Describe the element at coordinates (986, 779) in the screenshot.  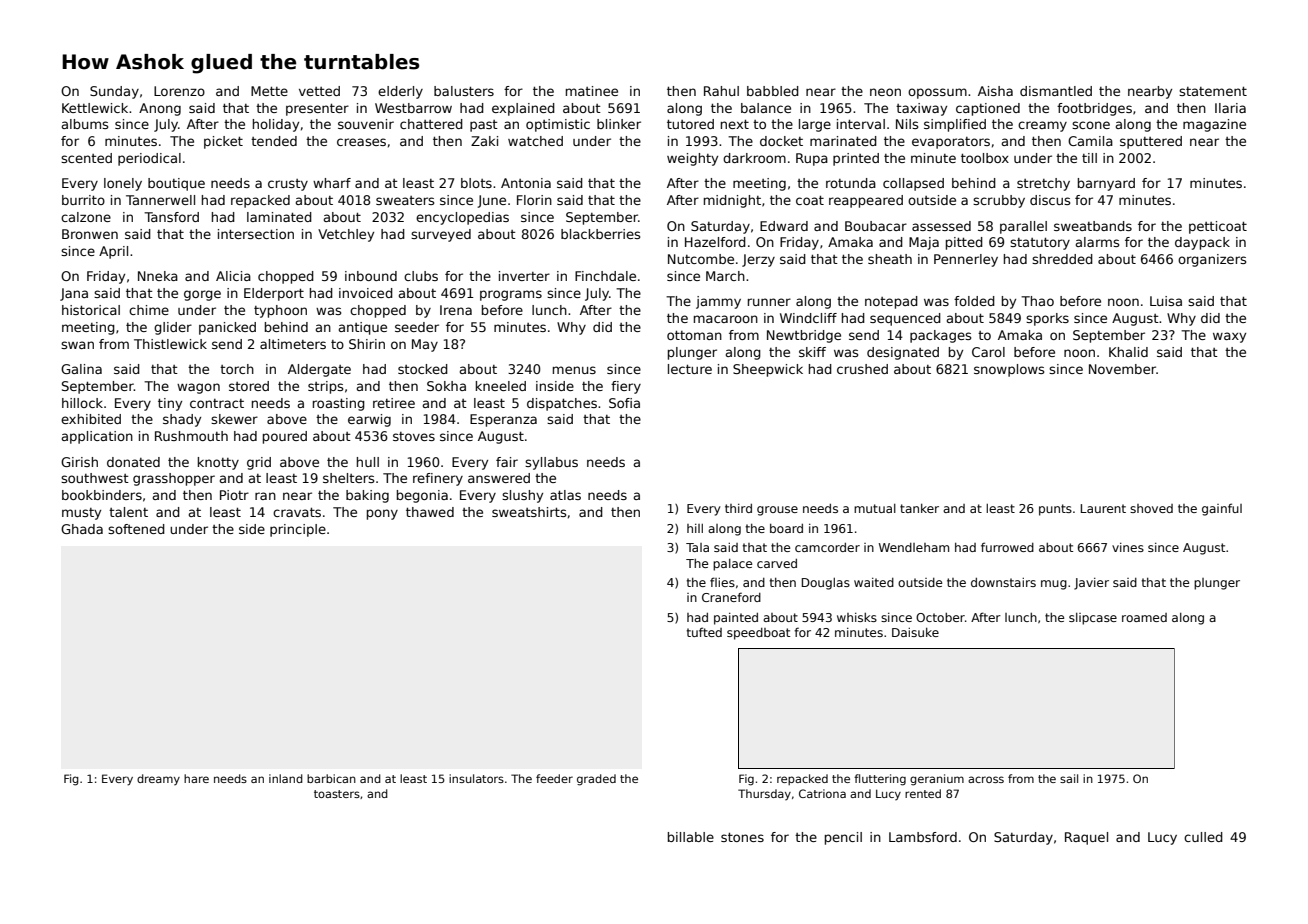
I see `across` at that location.
